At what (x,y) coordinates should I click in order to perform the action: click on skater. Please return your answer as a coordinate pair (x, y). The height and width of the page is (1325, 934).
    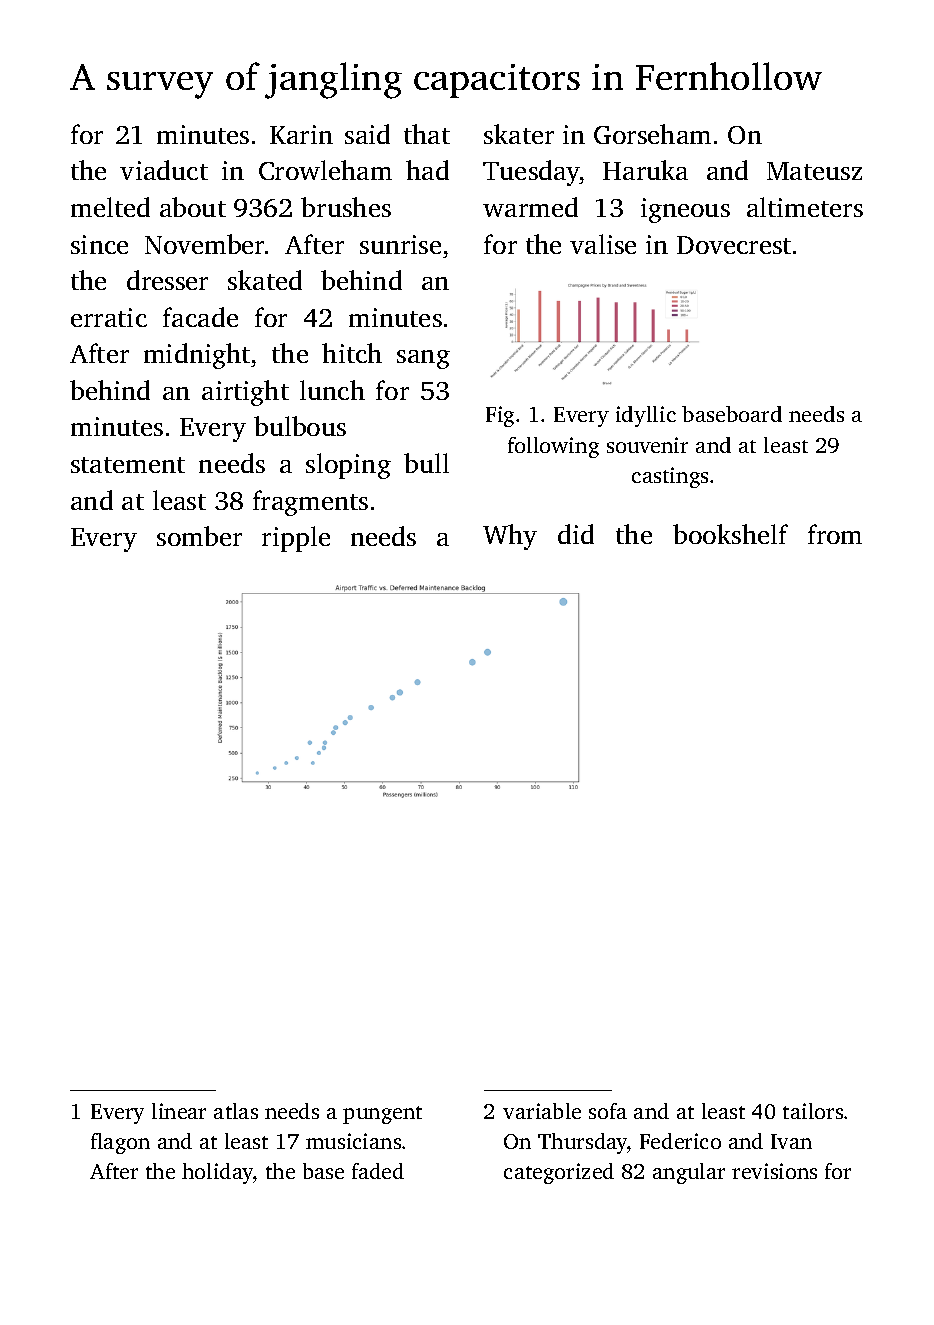
    Looking at the image, I should click on (519, 134).
